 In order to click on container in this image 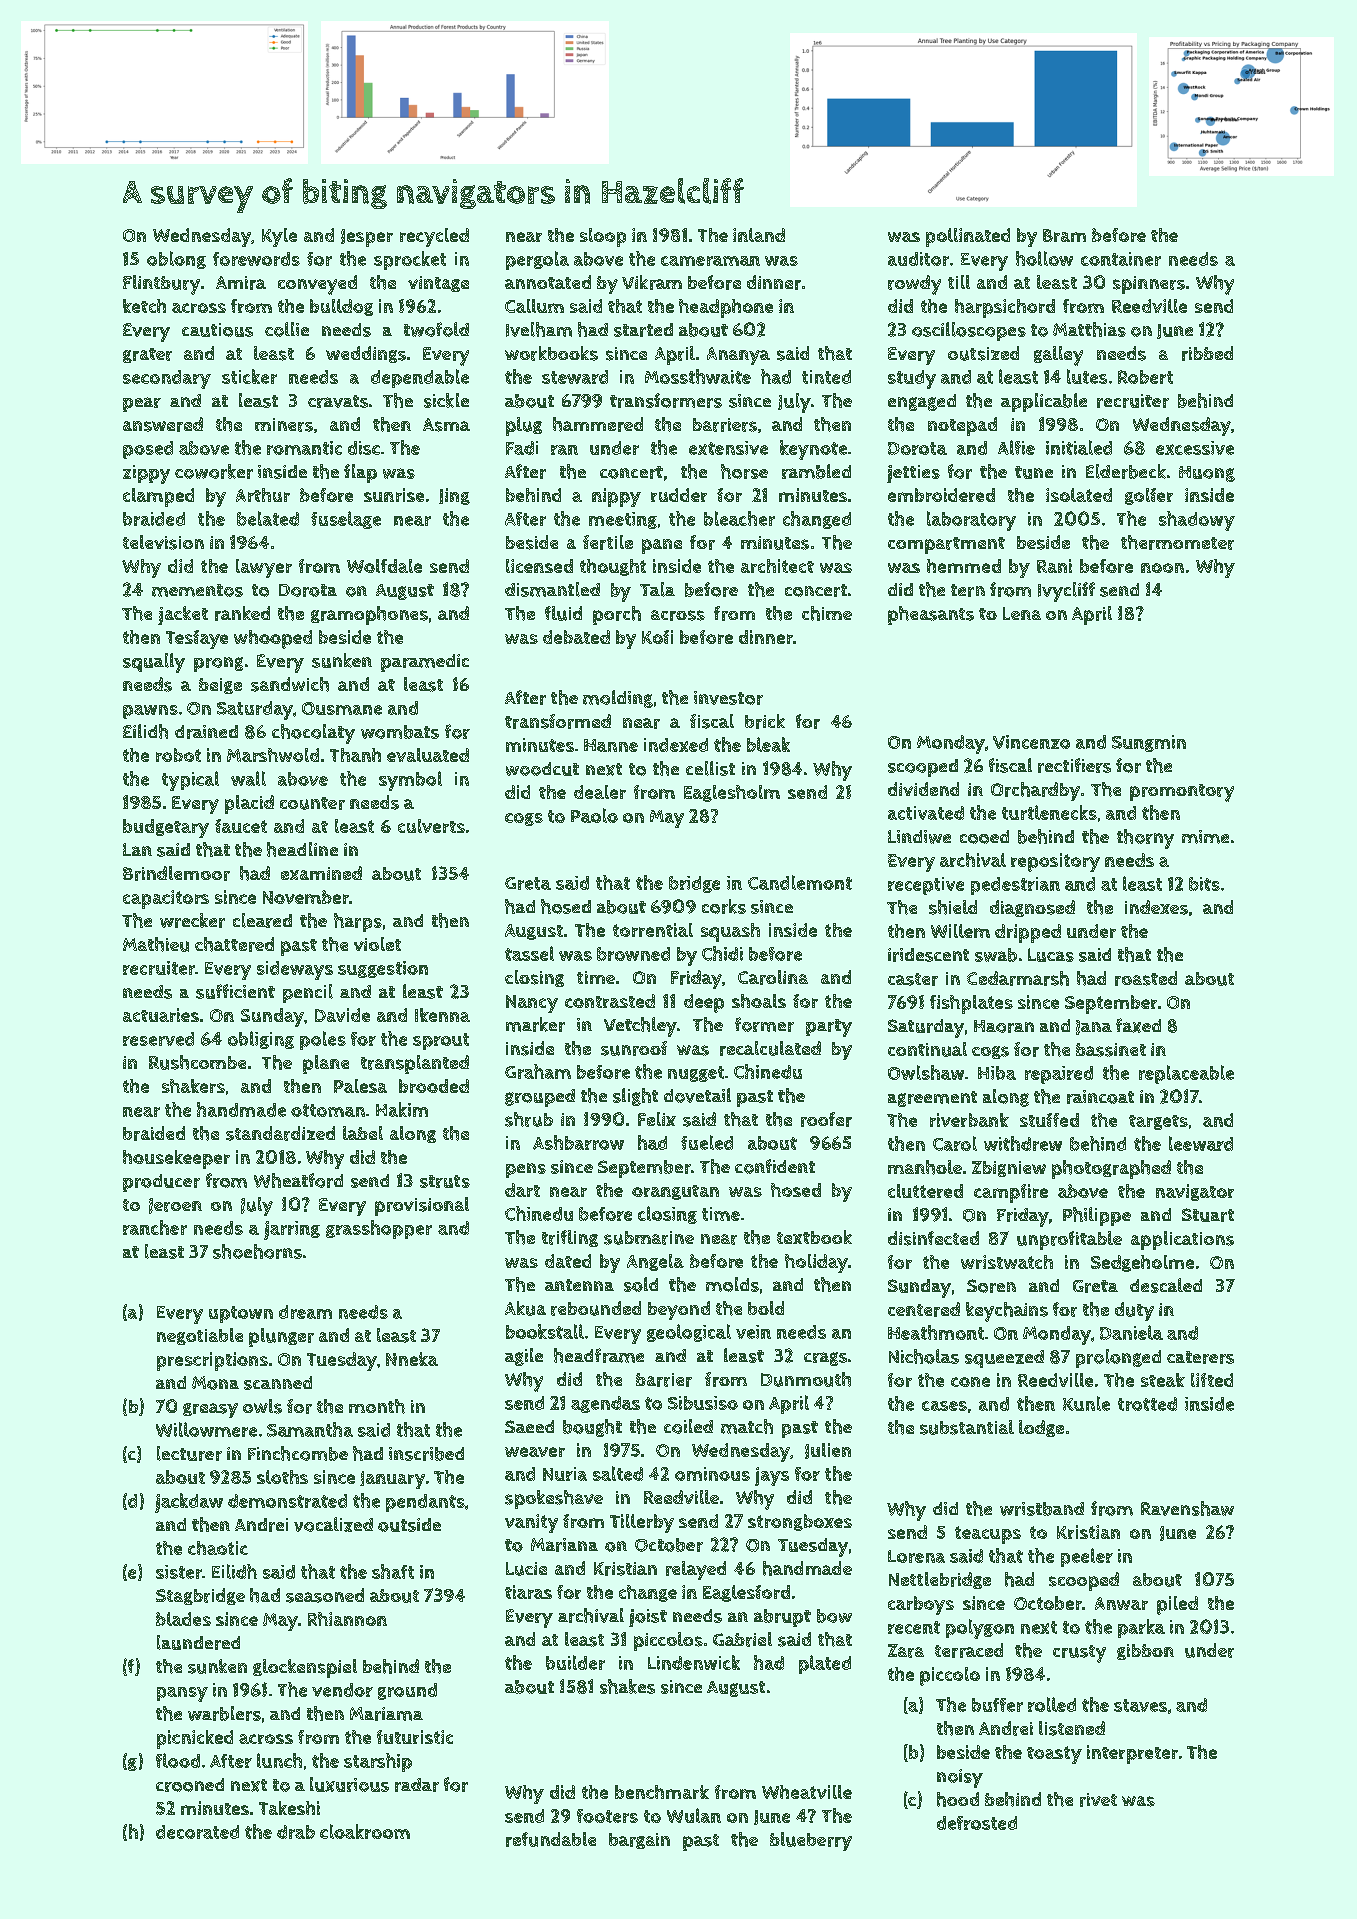, I will do `click(1121, 259)`.
